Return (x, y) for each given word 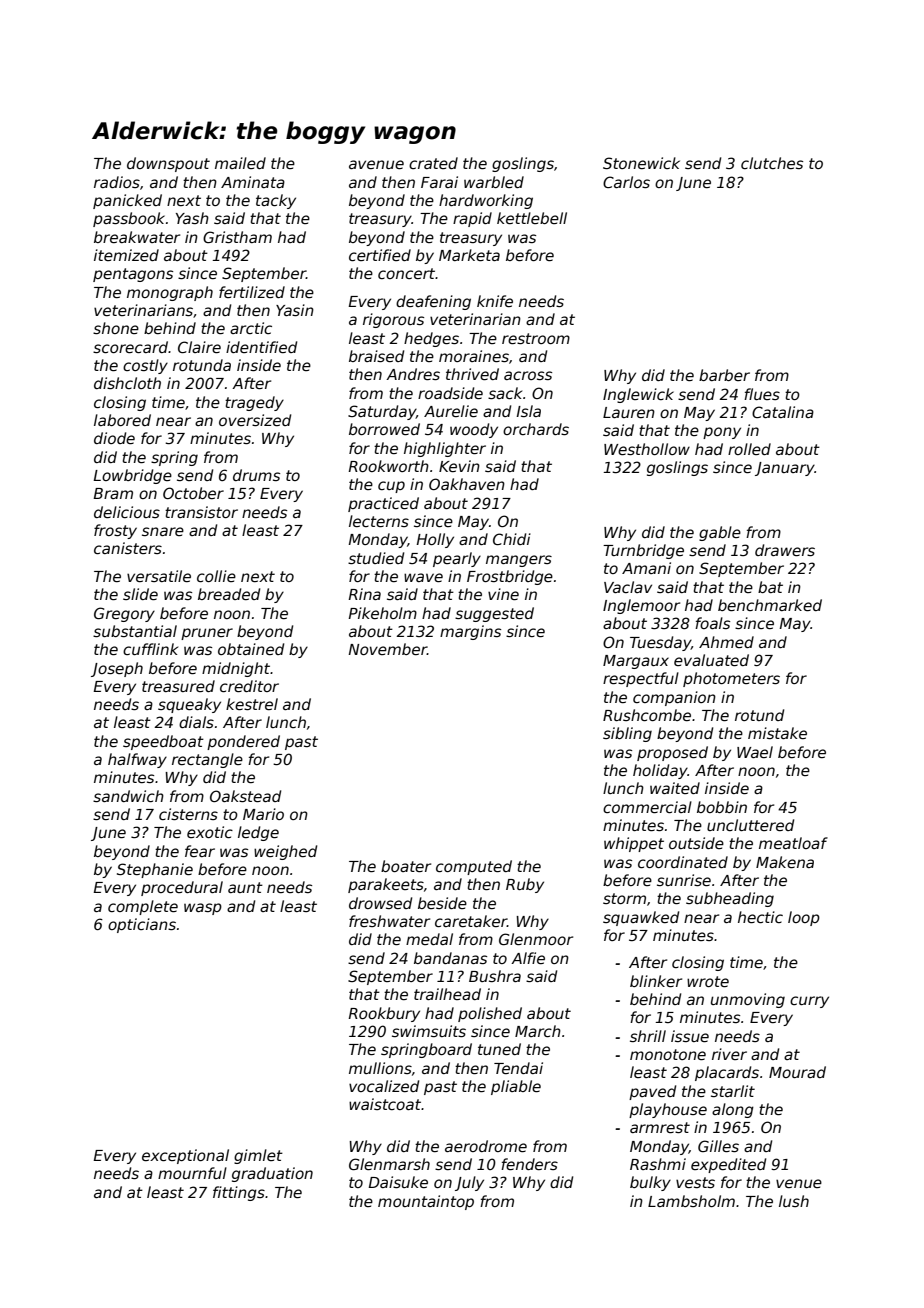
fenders (529, 1164)
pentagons (133, 275)
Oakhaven (467, 484)
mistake (777, 733)
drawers (785, 550)
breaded (229, 594)
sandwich (128, 796)
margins (470, 632)
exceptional (185, 1156)
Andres (413, 374)
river (729, 1054)
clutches (772, 163)
